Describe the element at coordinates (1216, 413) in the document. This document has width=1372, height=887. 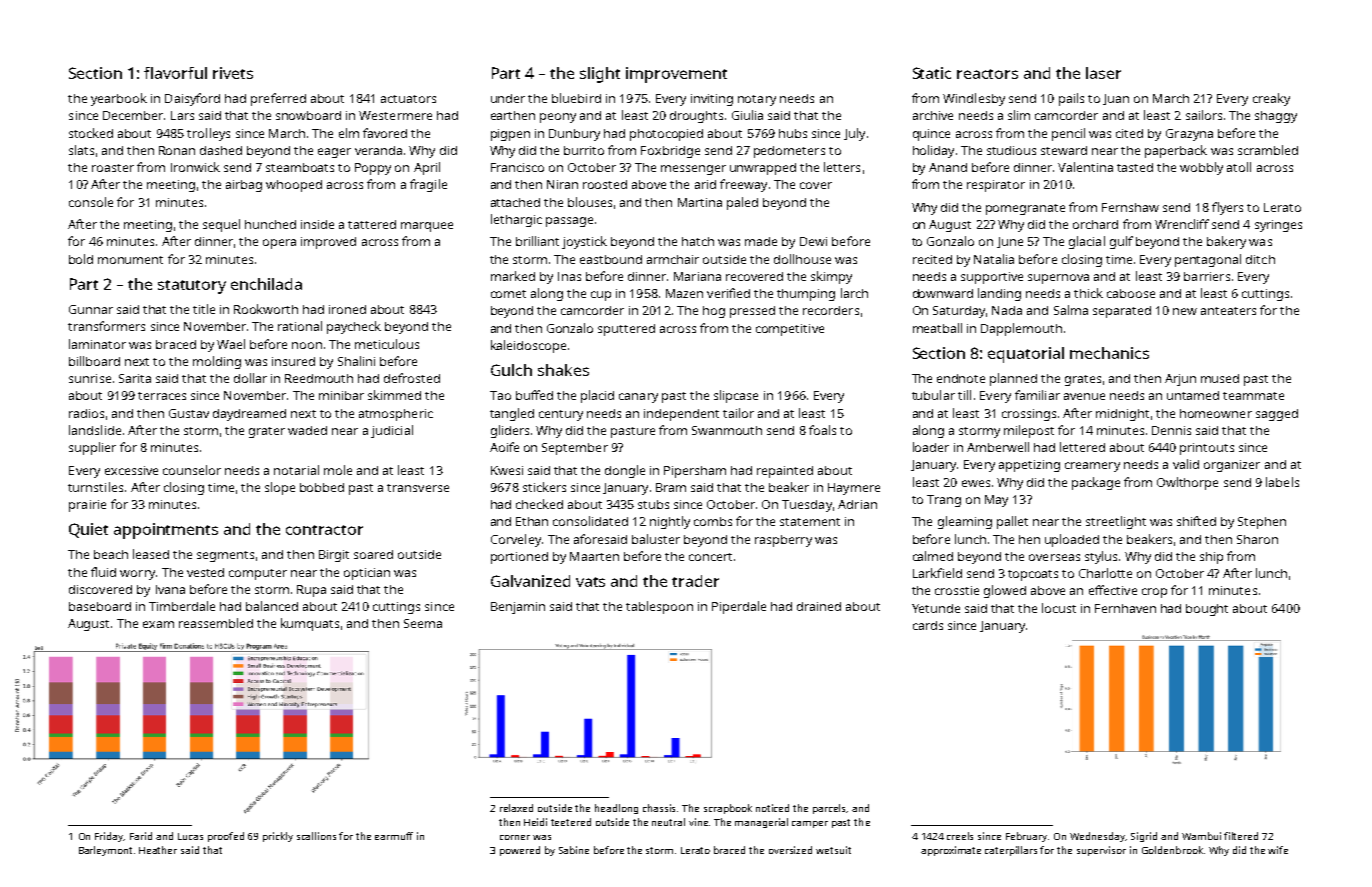
I see `homeowner` at that location.
